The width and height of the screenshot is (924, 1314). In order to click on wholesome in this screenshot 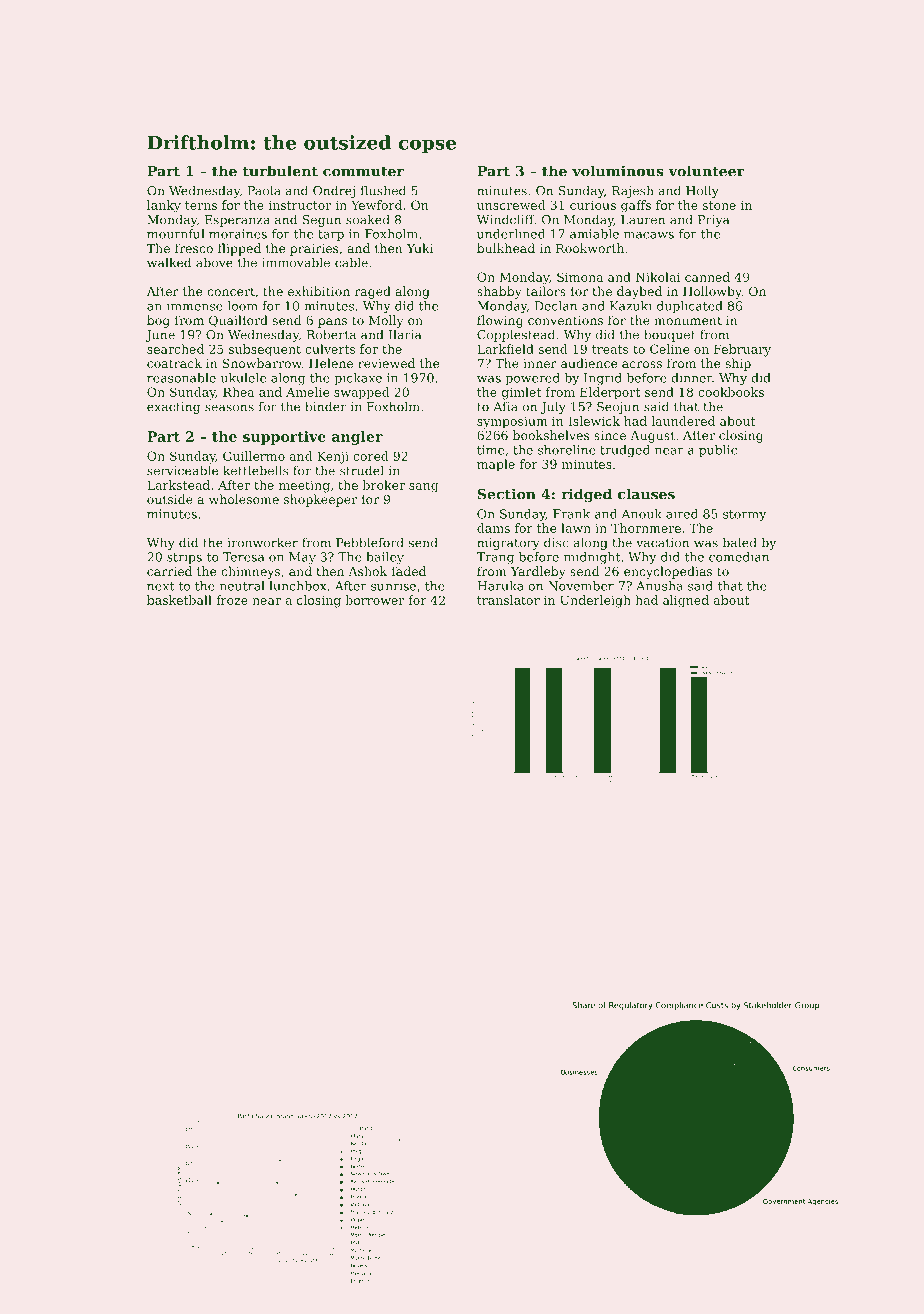, I will do `click(244, 499)`.
